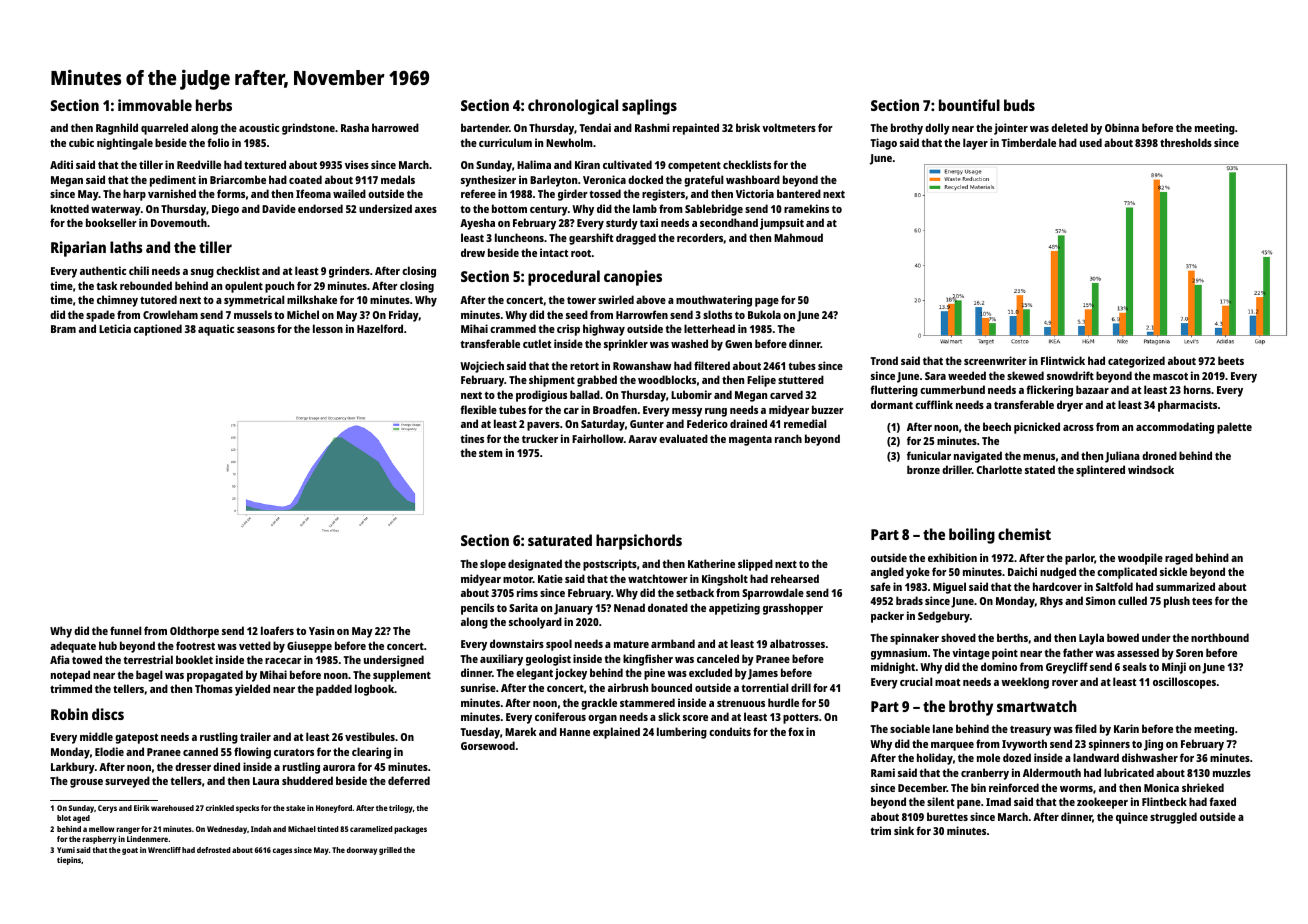 This screenshot has width=1308, height=924. I want to click on stuttered, so click(801, 379).
